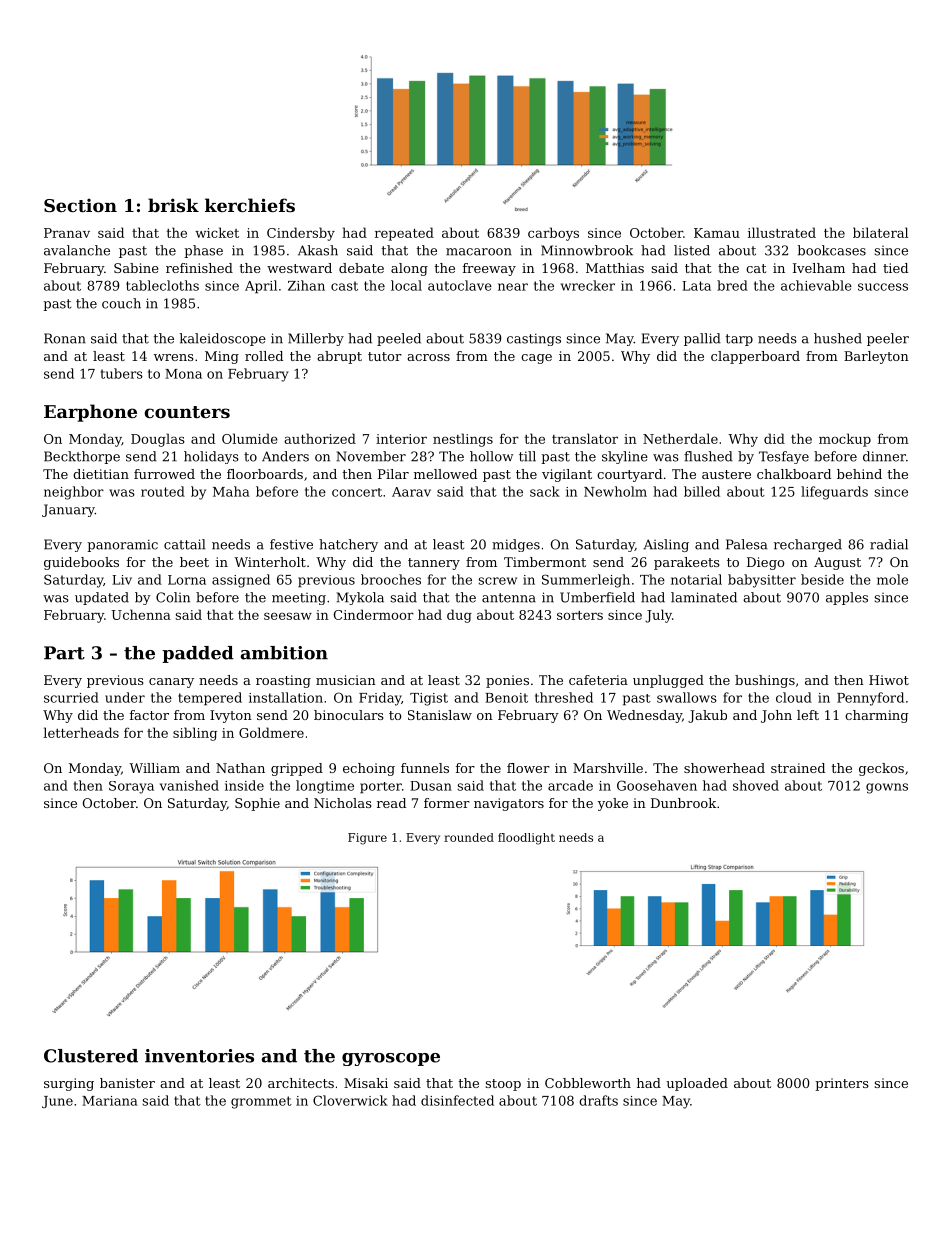 The width and height of the screenshot is (952, 1233). I want to click on ponies, so click(507, 681).
